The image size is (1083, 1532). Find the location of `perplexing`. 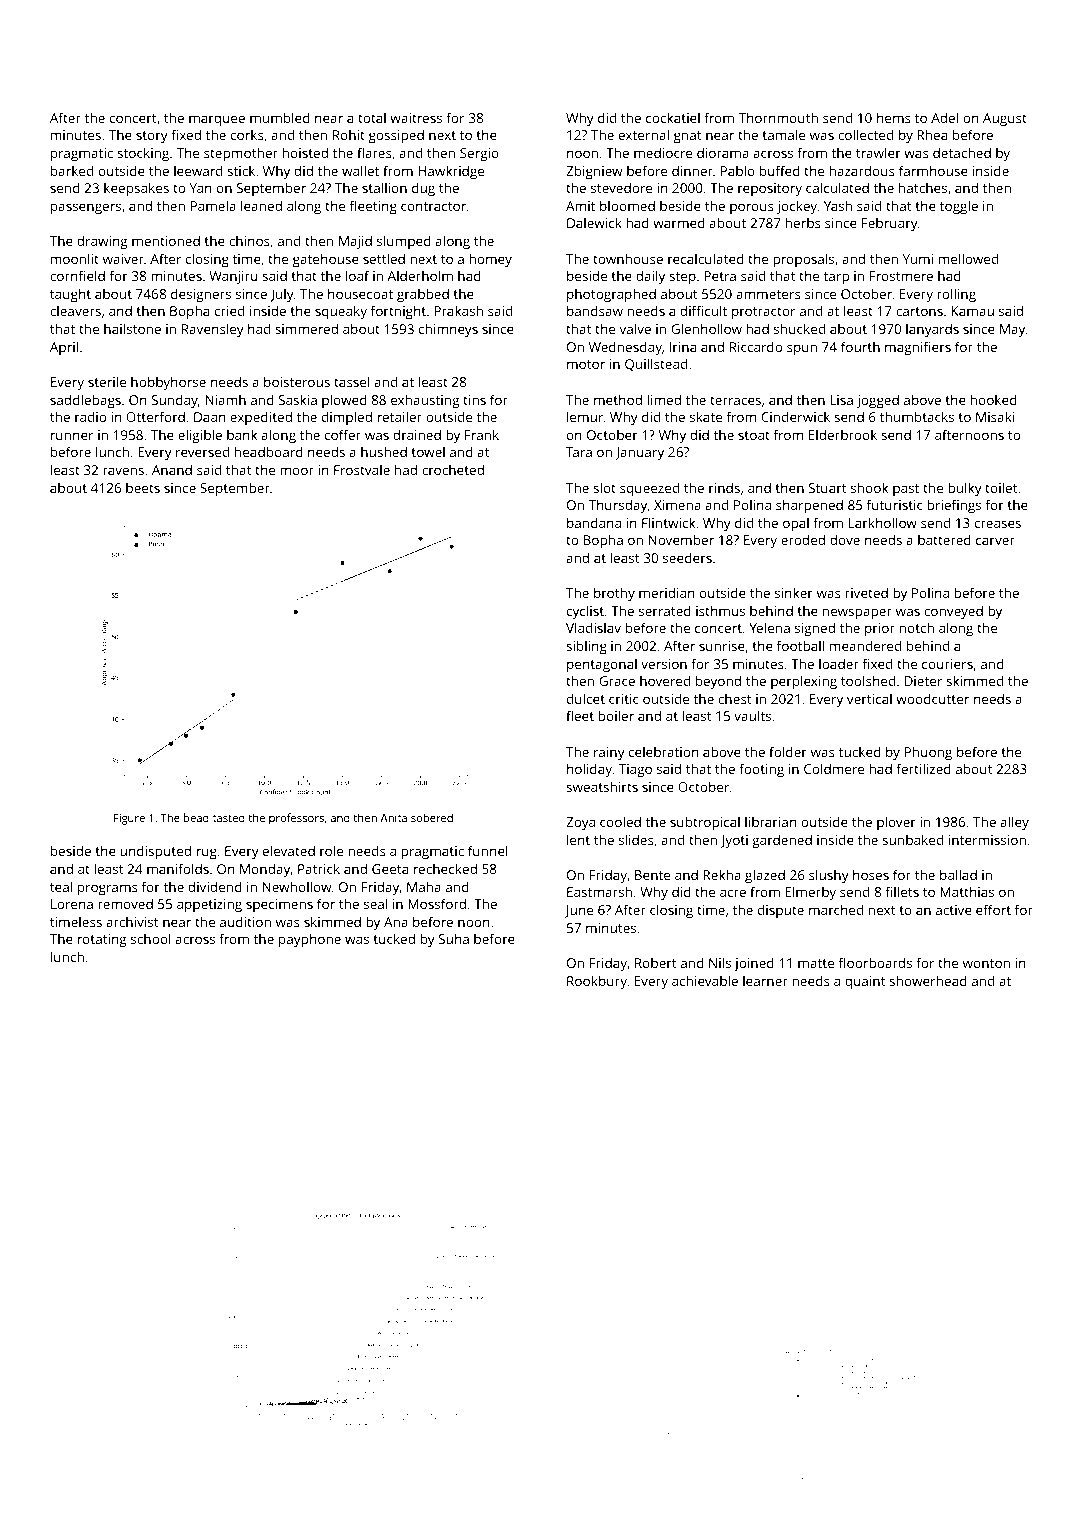

perplexing is located at coordinates (804, 682).
